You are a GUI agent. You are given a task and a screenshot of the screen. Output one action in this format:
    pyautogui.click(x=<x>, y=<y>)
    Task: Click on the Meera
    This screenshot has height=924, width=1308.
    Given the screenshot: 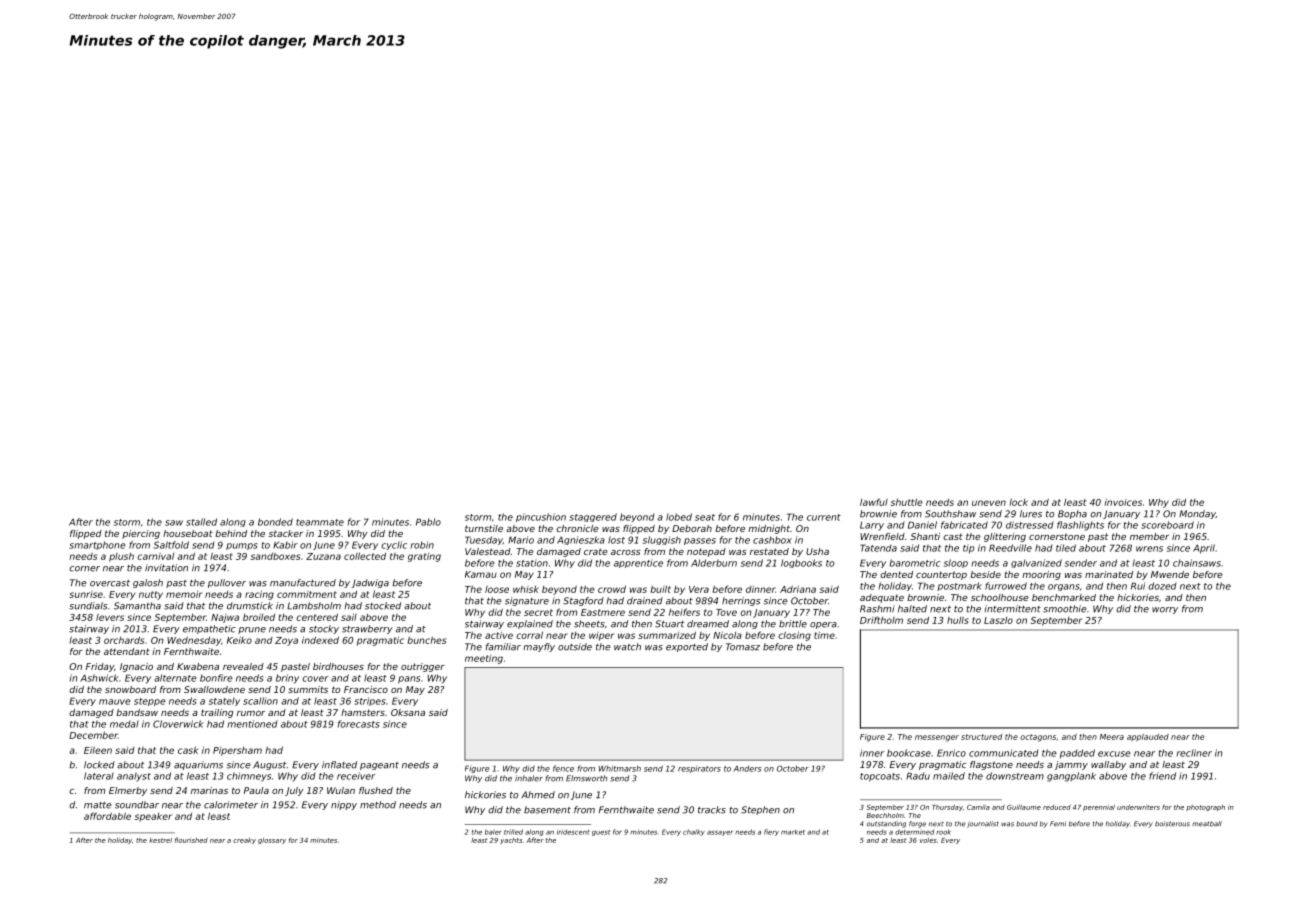 What is the action you would take?
    pyautogui.click(x=1112, y=737)
